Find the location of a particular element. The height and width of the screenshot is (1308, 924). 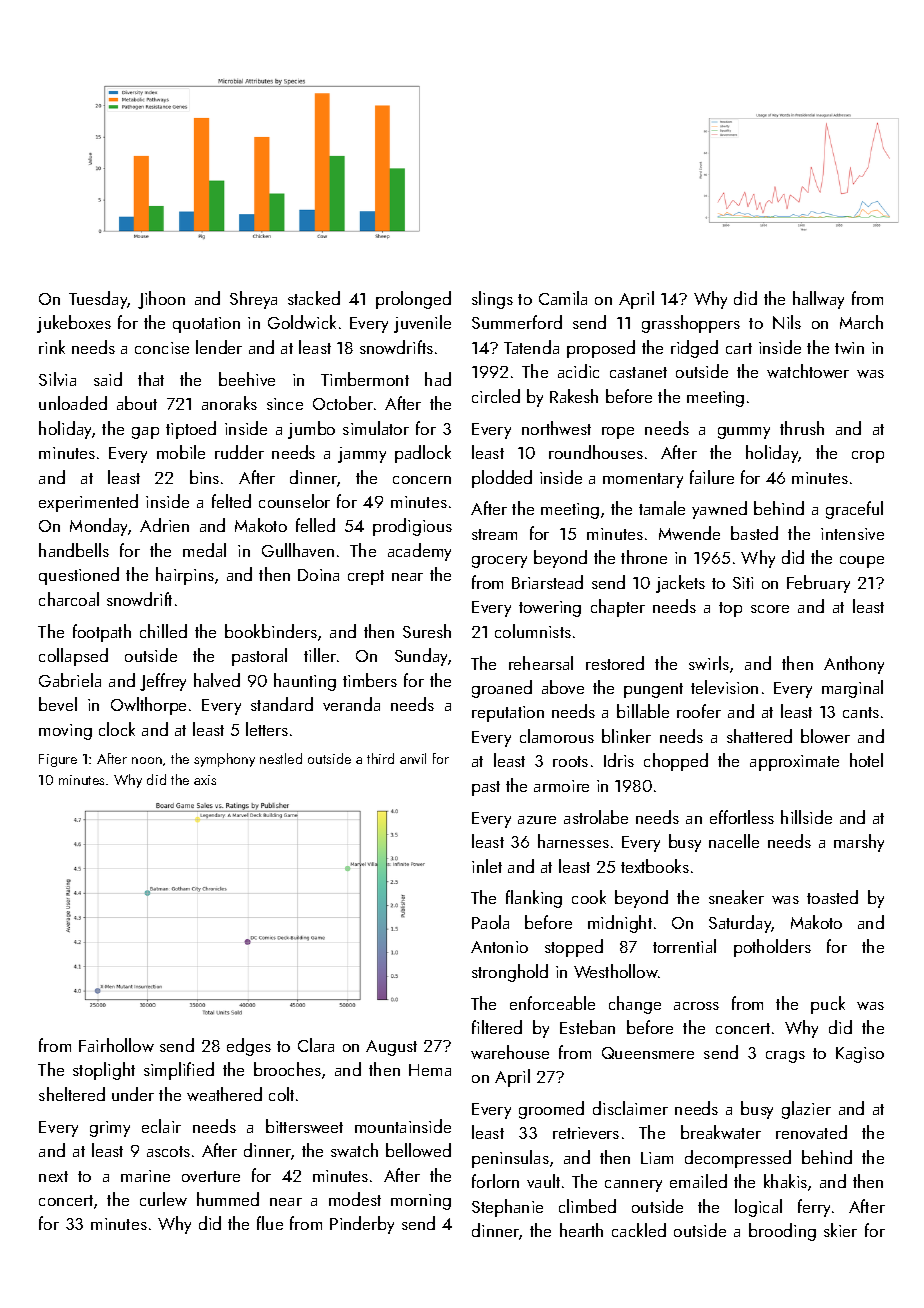

curlew is located at coordinates (163, 1199).
